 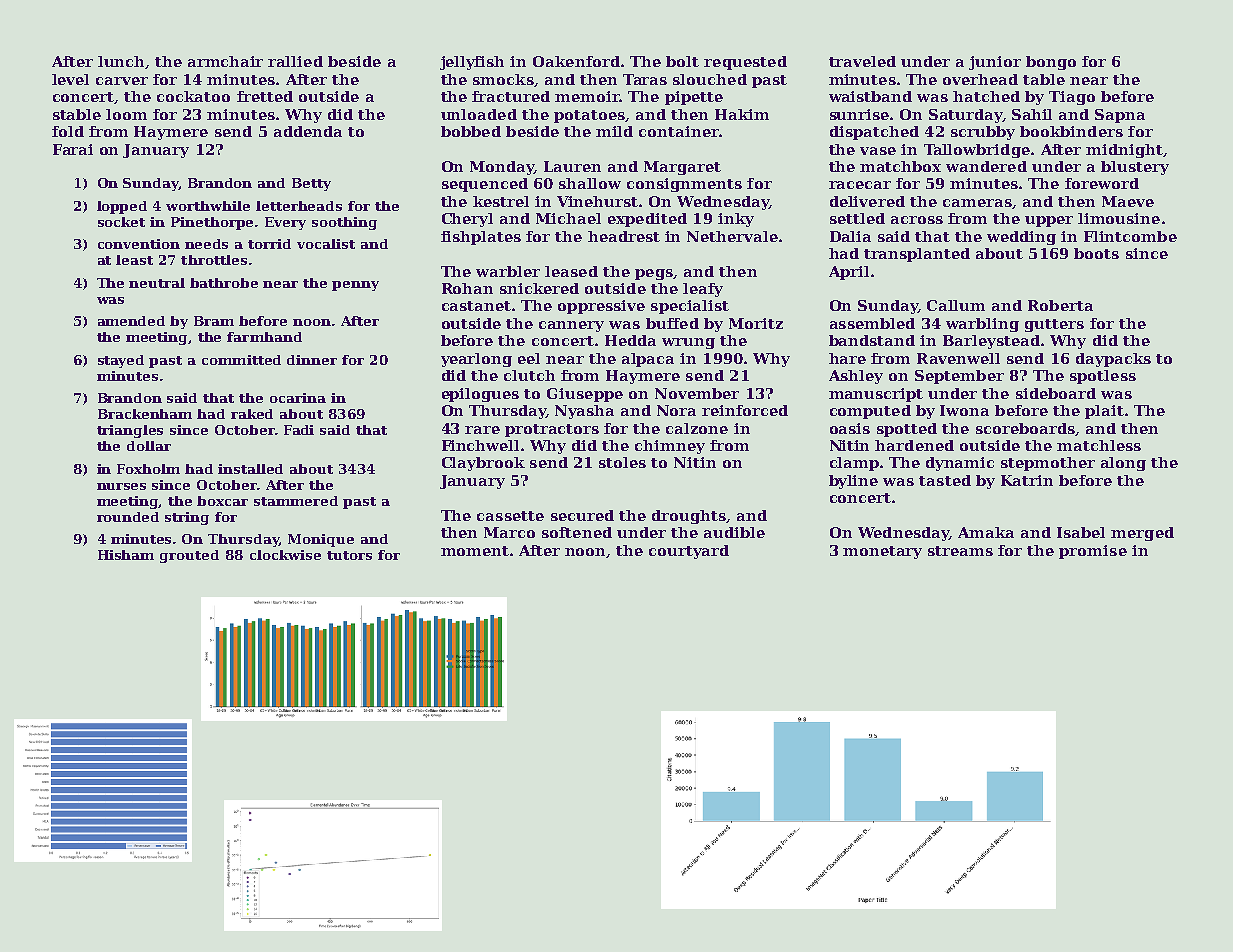 What do you see at coordinates (986, 166) in the document?
I see `wandered` at bounding box center [986, 166].
